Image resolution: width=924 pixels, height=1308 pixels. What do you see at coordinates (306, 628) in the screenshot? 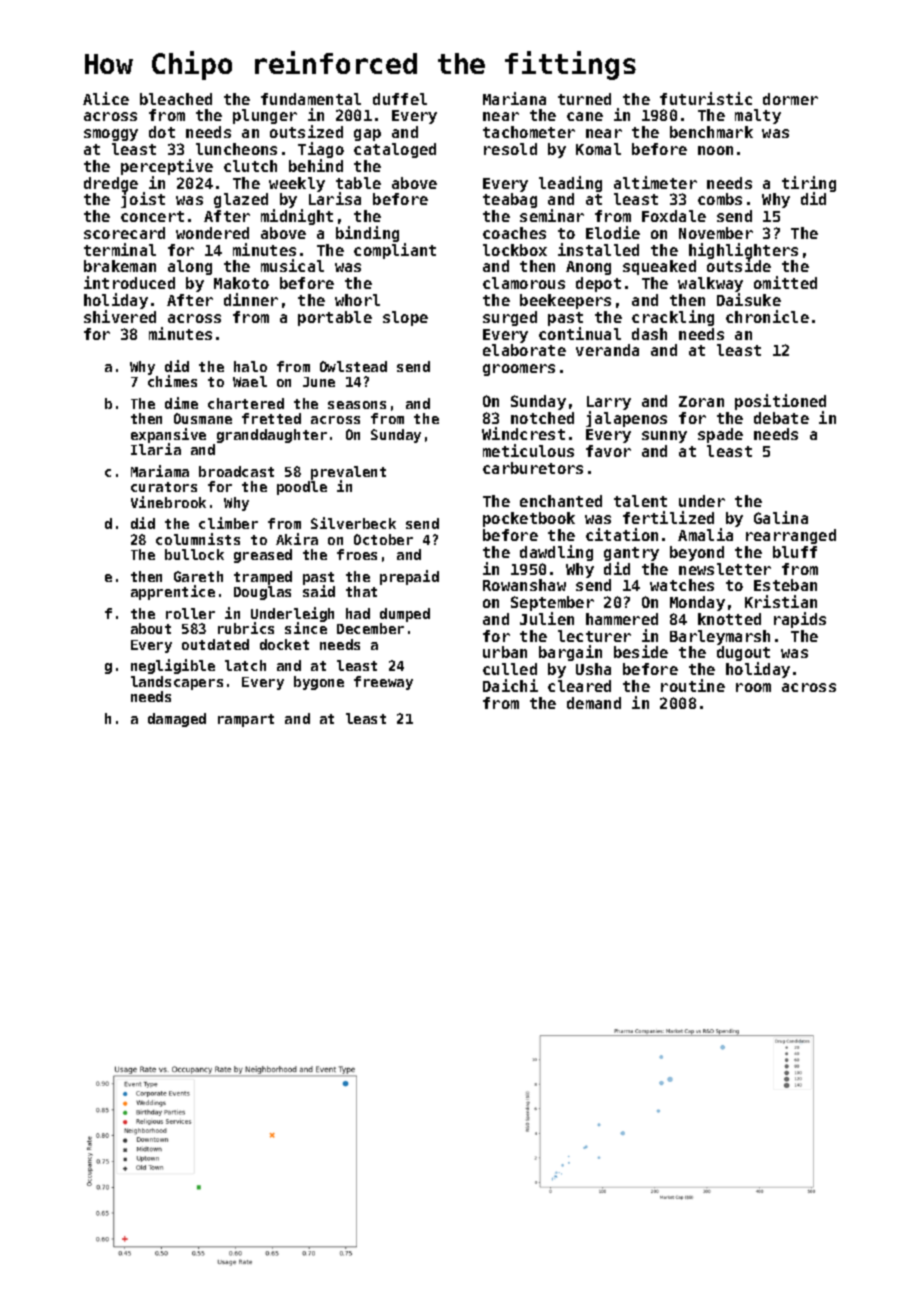
I see `since` at bounding box center [306, 628].
